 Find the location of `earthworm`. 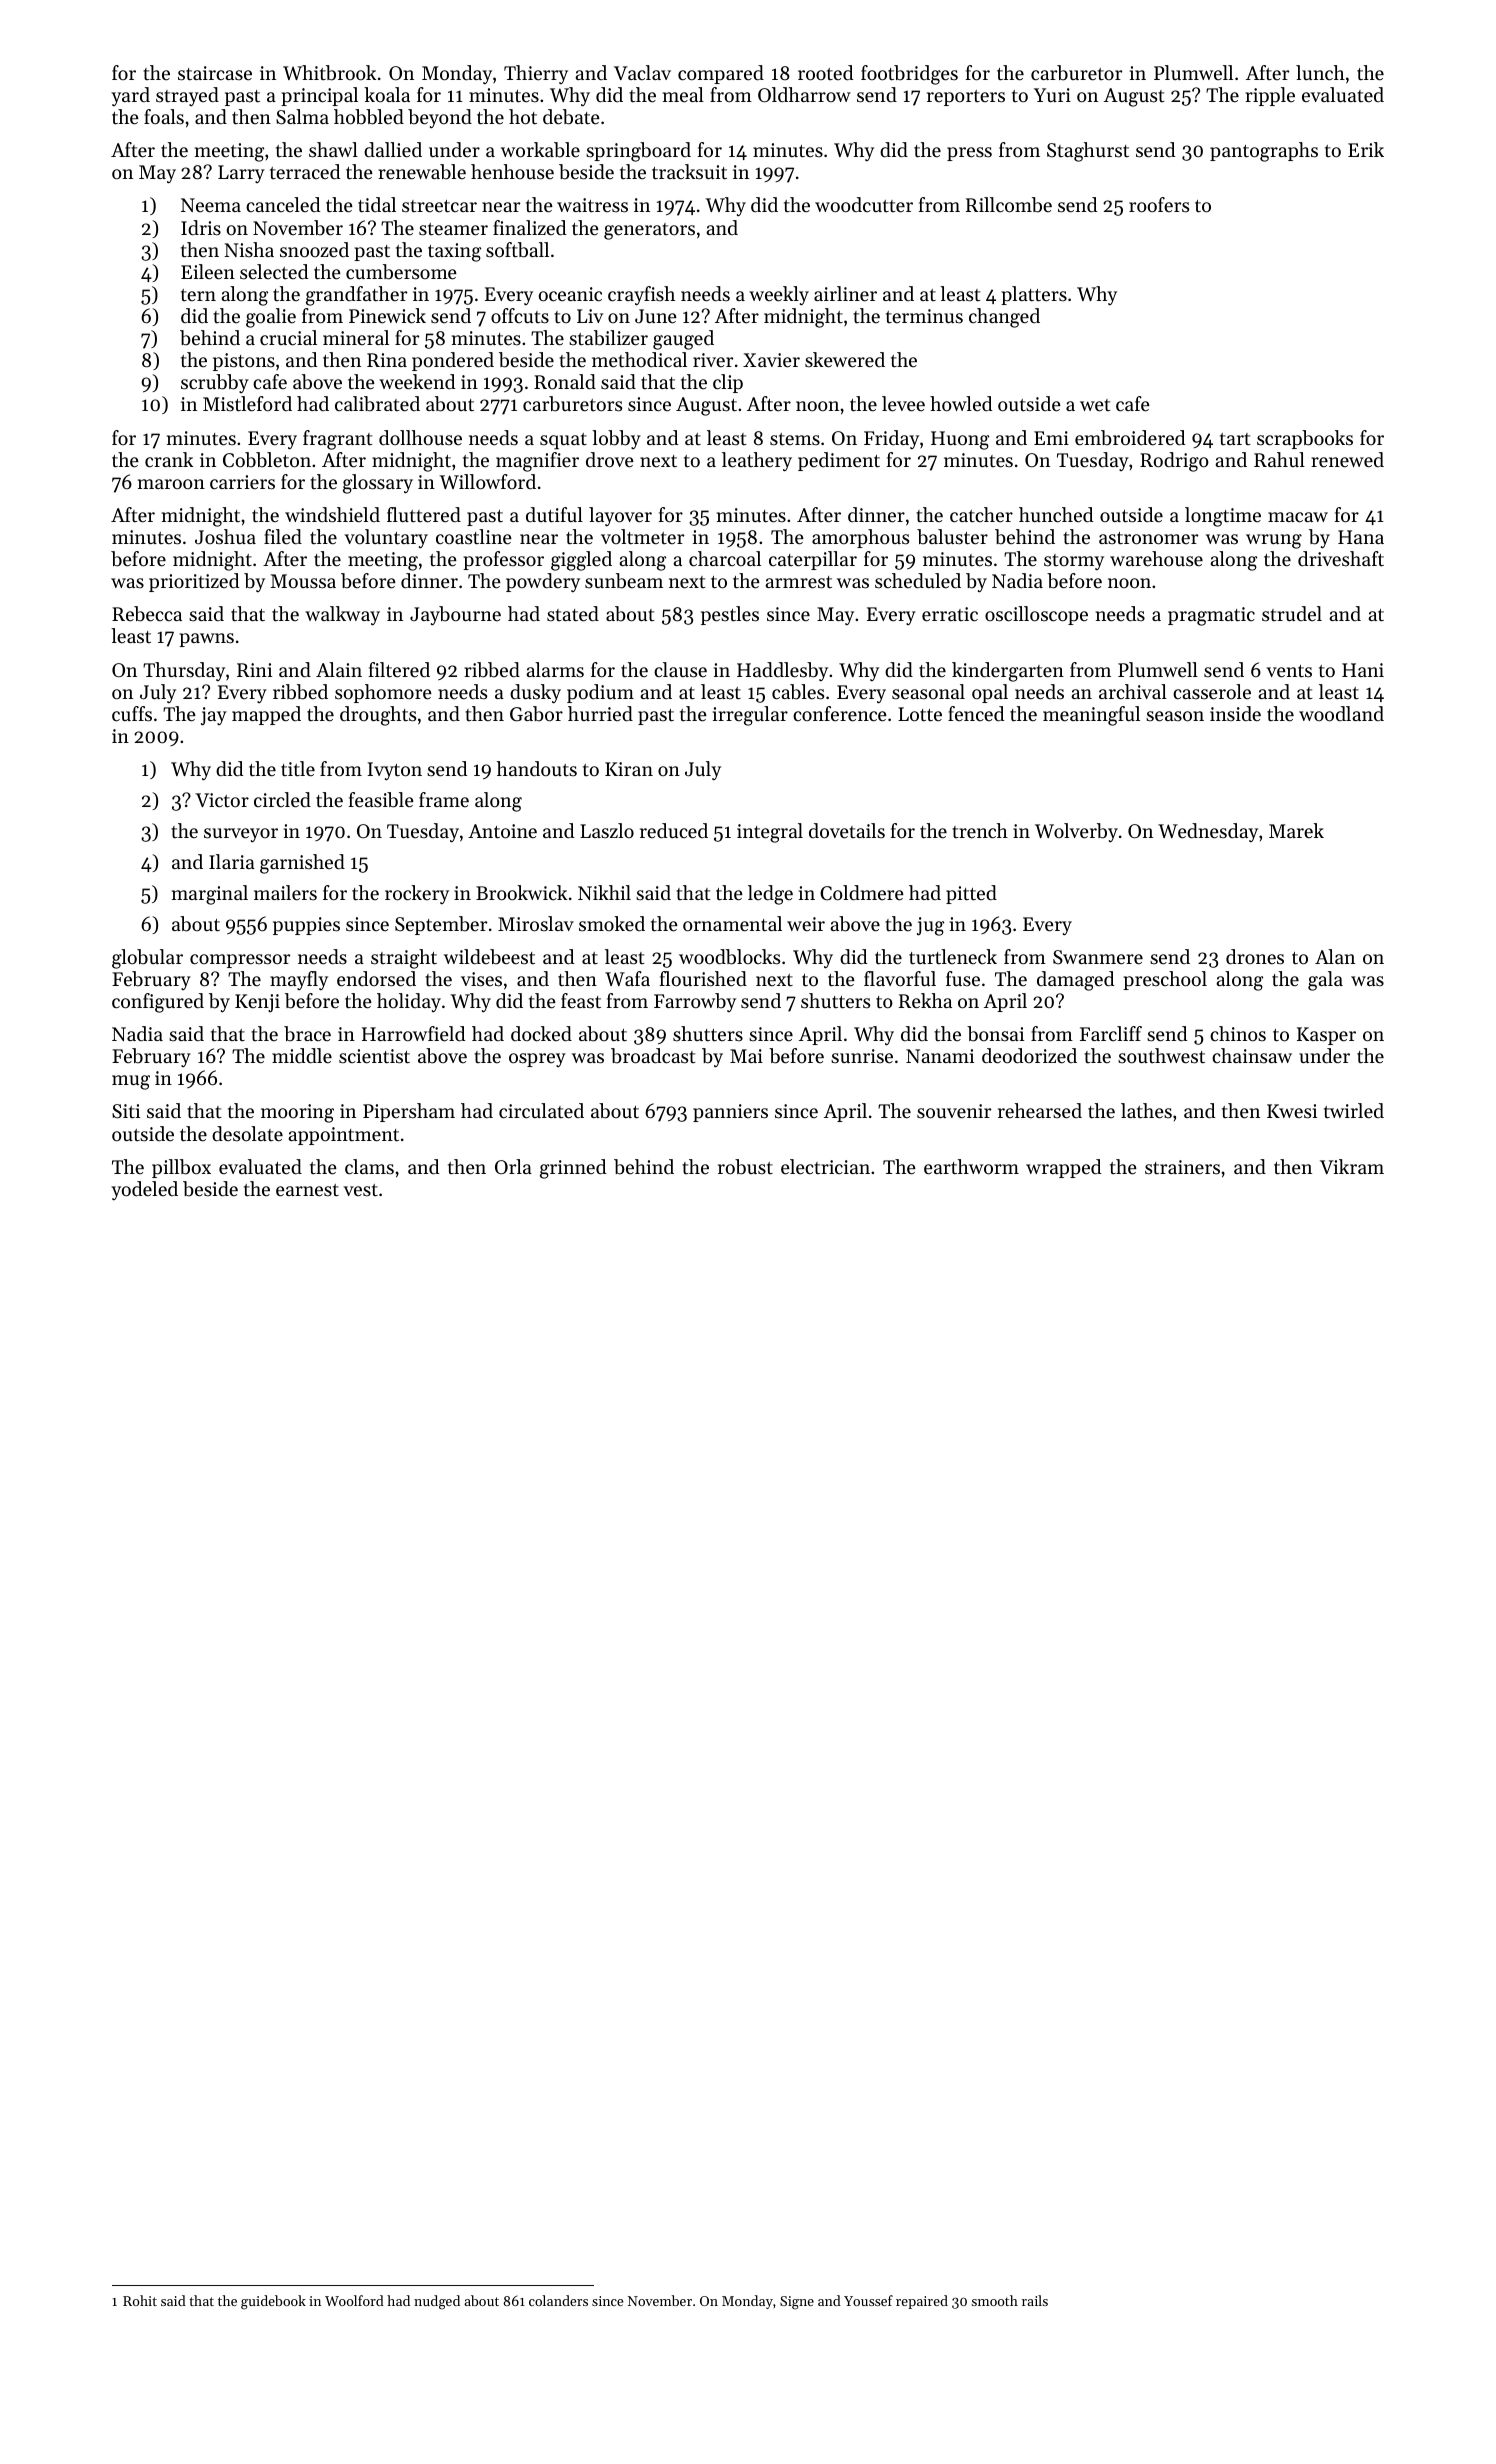

earthworm is located at coordinates (971, 1167).
